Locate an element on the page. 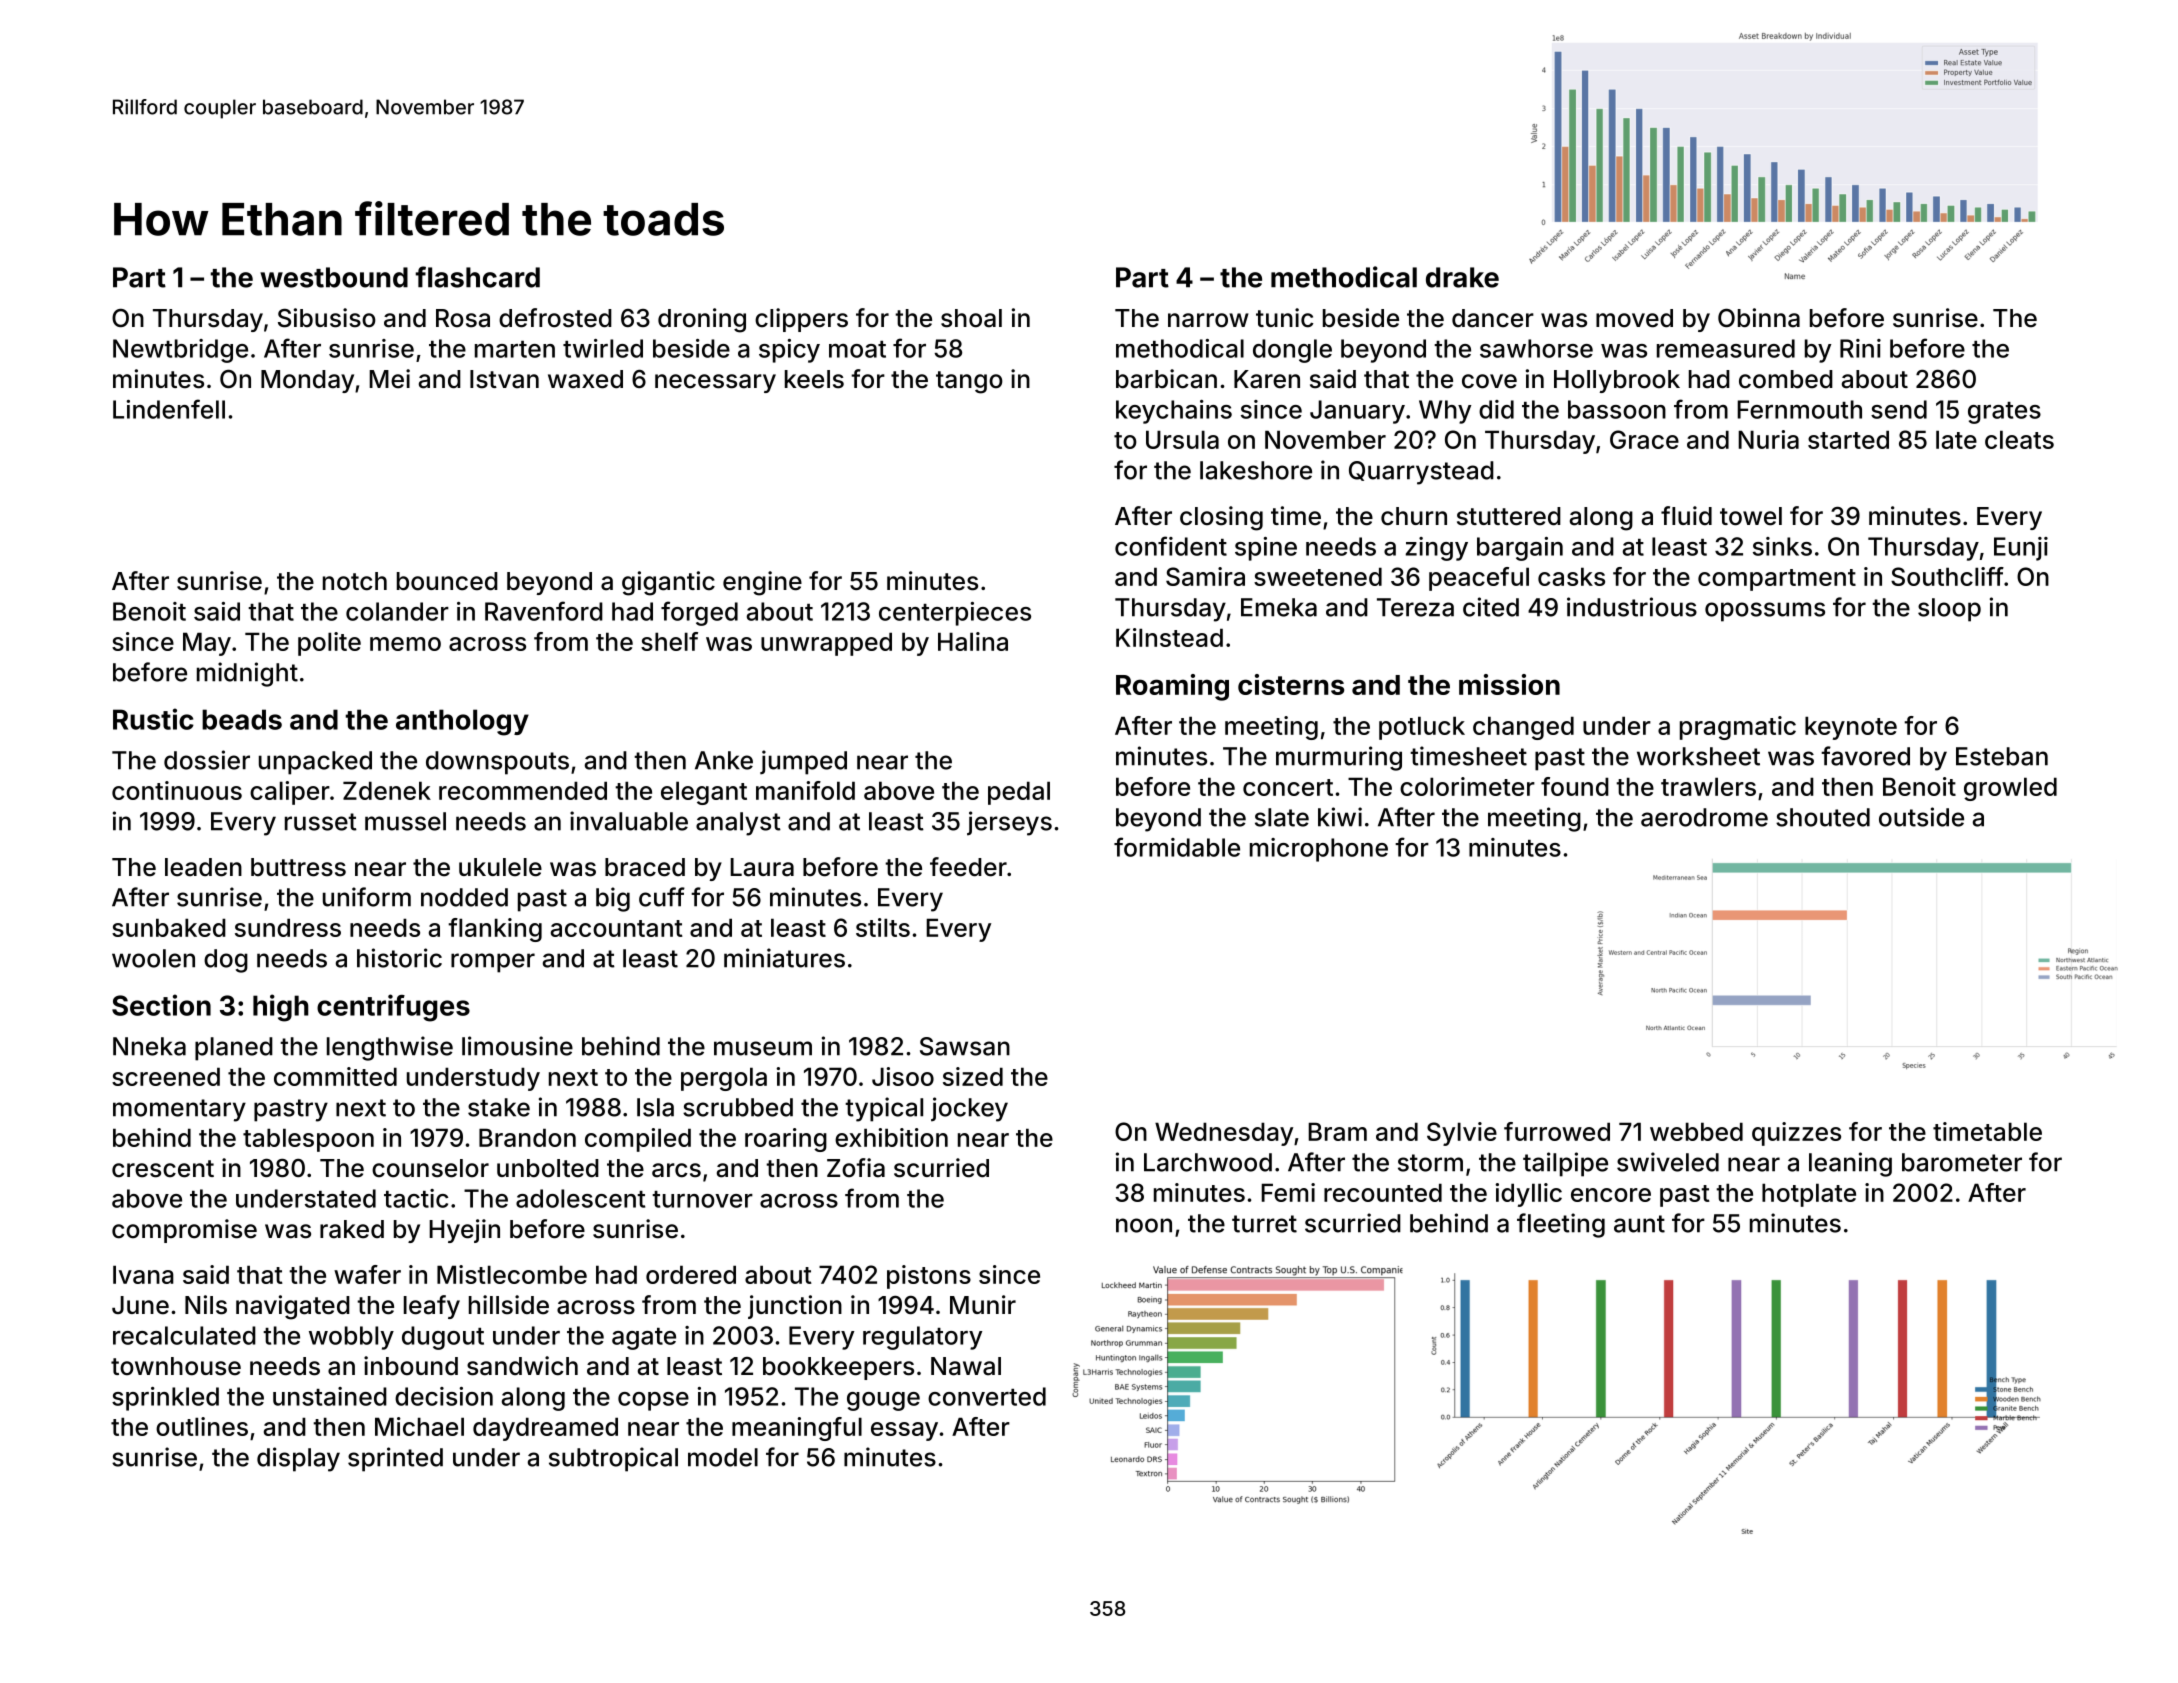 The width and height of the page is (2178, 1683). Obinna is located at coordinates (1759, 318).
